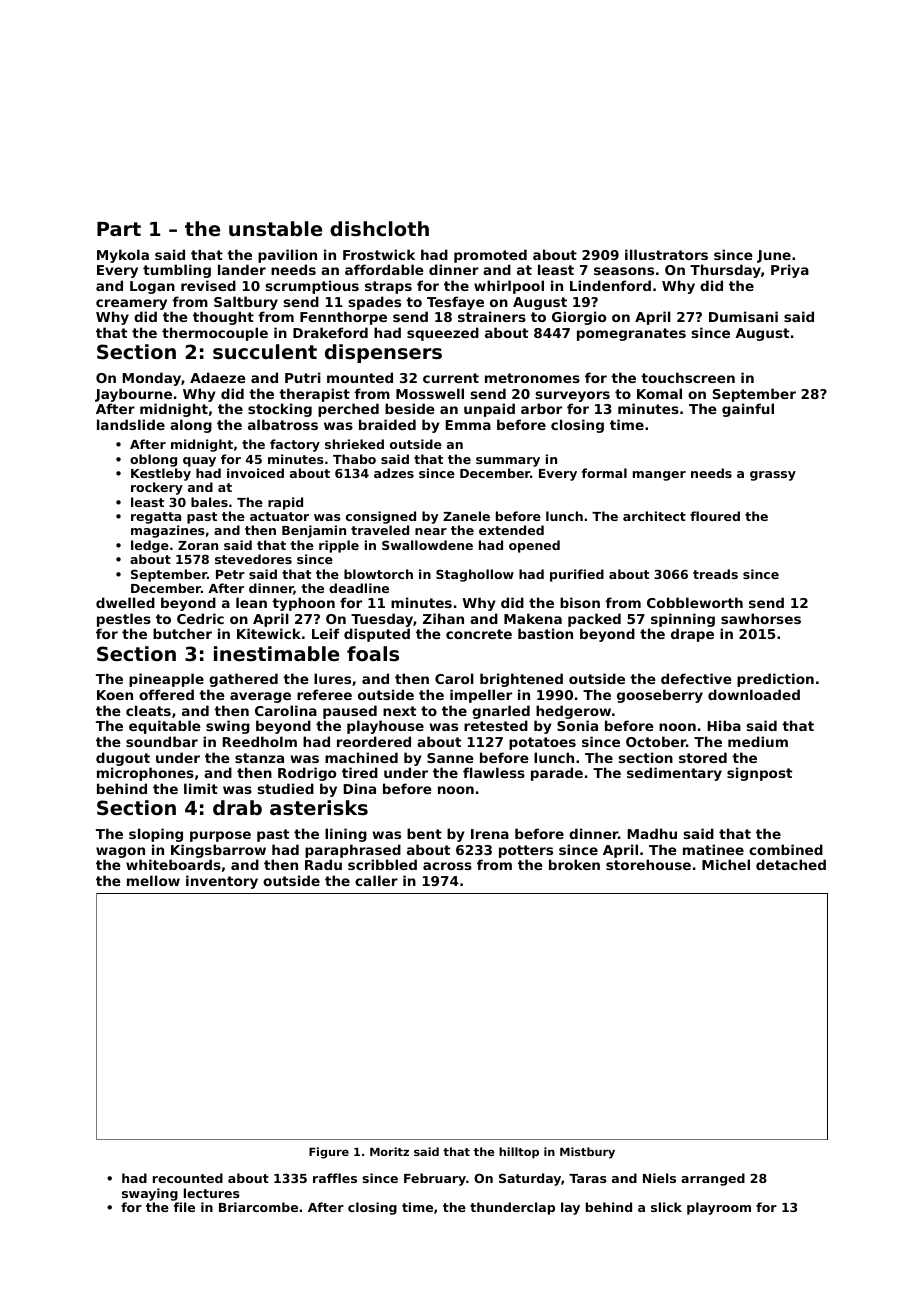  I want to click on tired, so click(360, 772).
